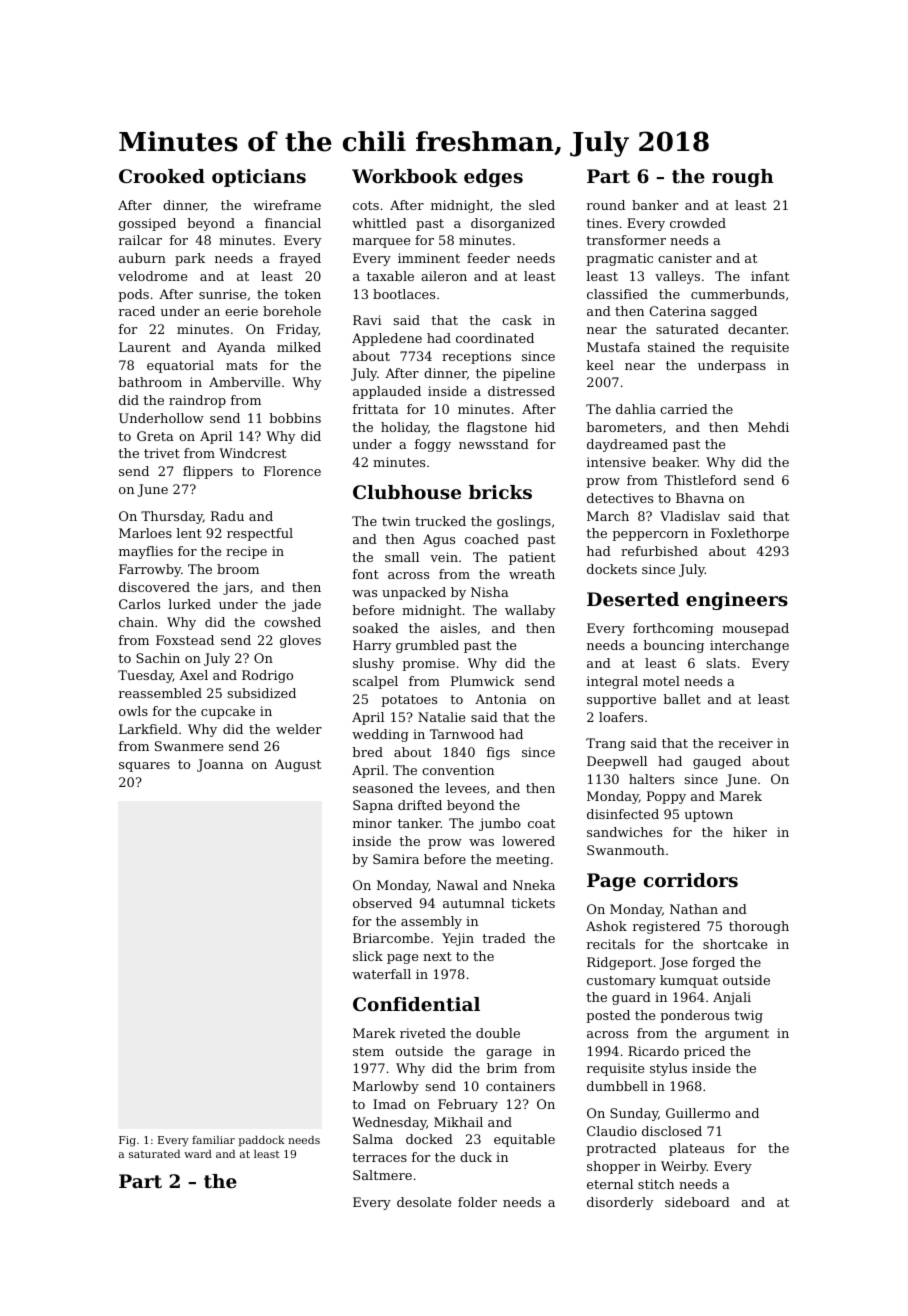 The height and width of the page is (1316, 908). What do you see at coordinates (424, 1202) in the page?
I see `desolate` at bounding box center [424, 1202].
